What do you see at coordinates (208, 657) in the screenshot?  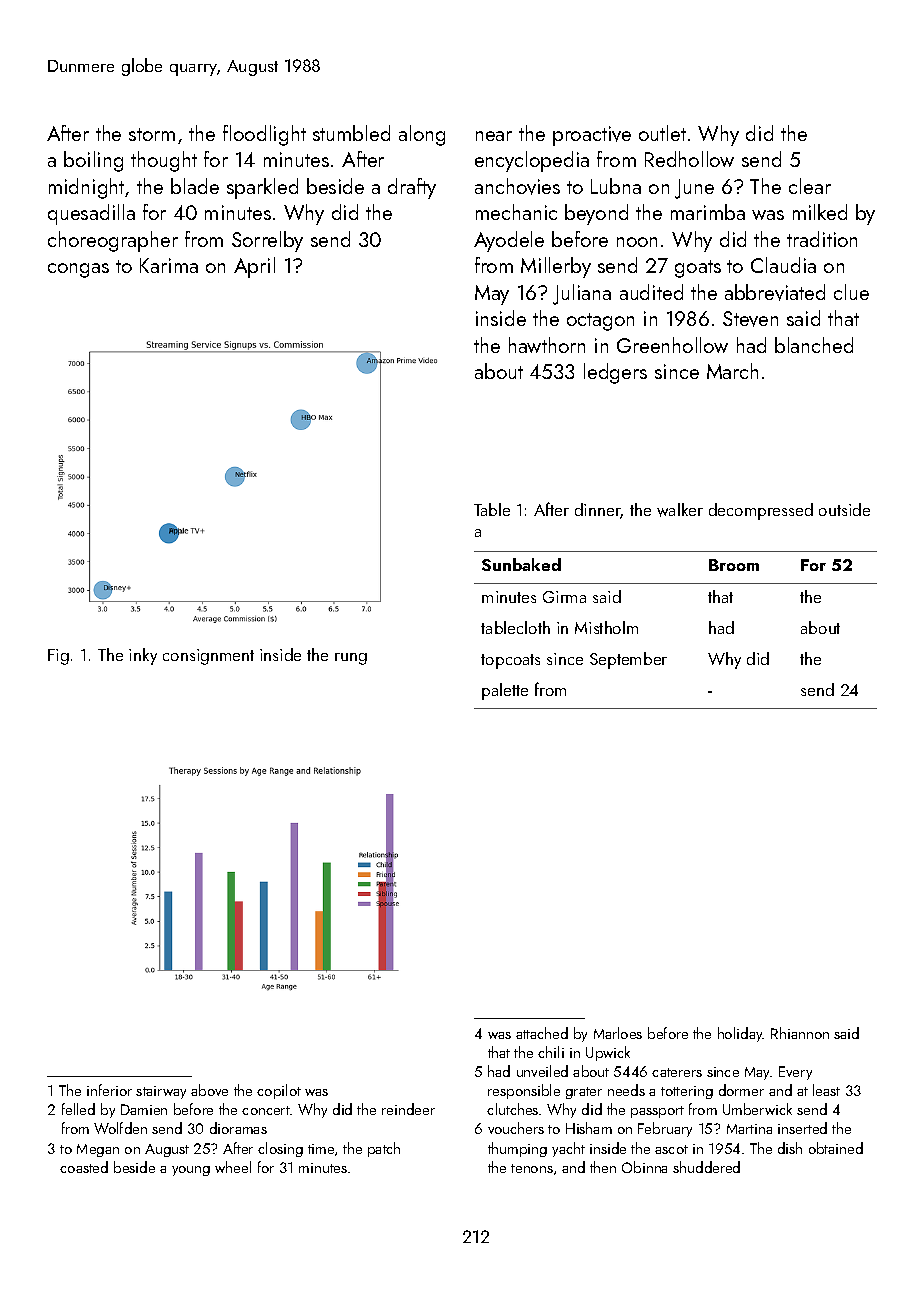 I see `consignment` at bounding box center [208, 657].
